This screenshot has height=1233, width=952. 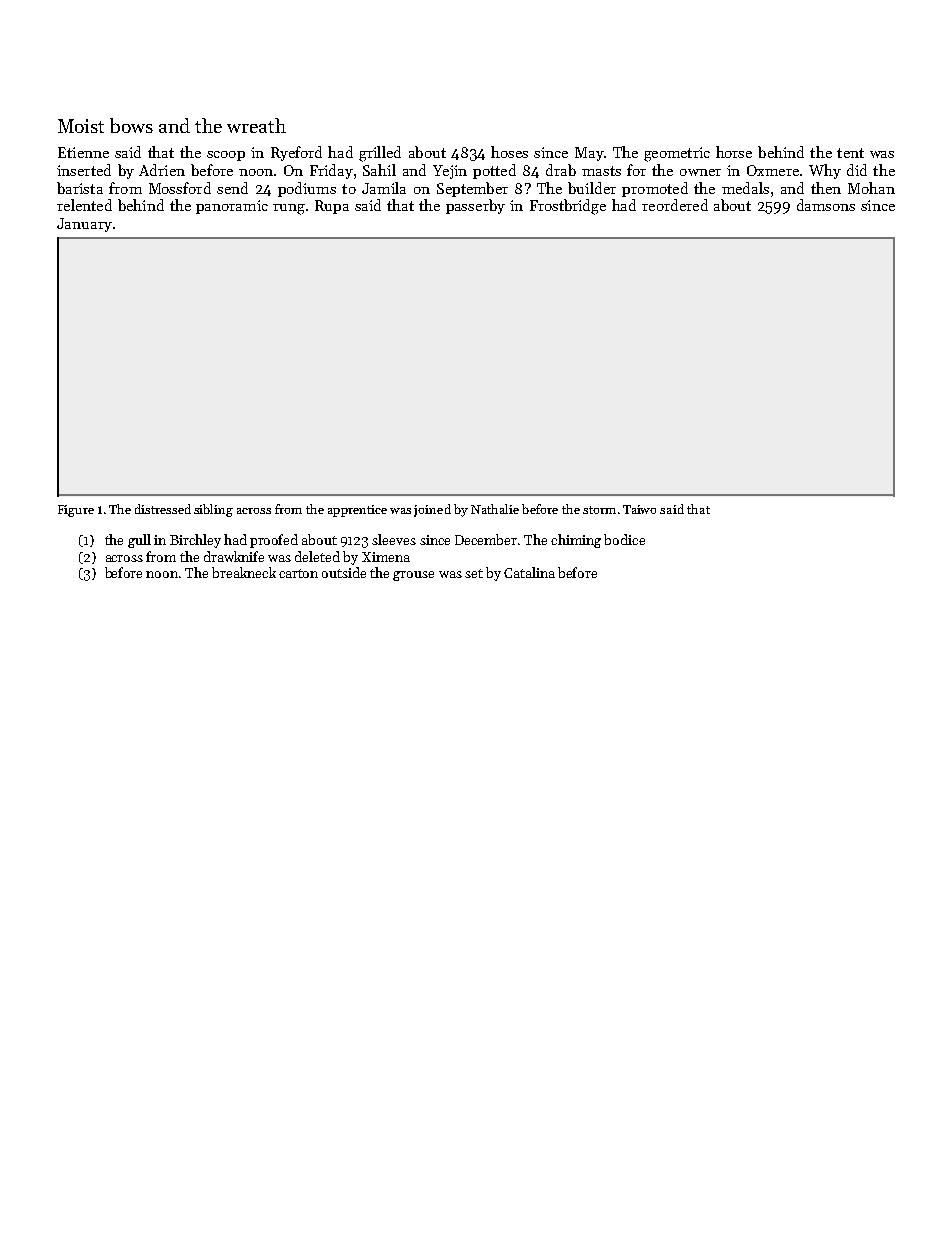 I want to click on distressed, so click(x=163, y=509).
